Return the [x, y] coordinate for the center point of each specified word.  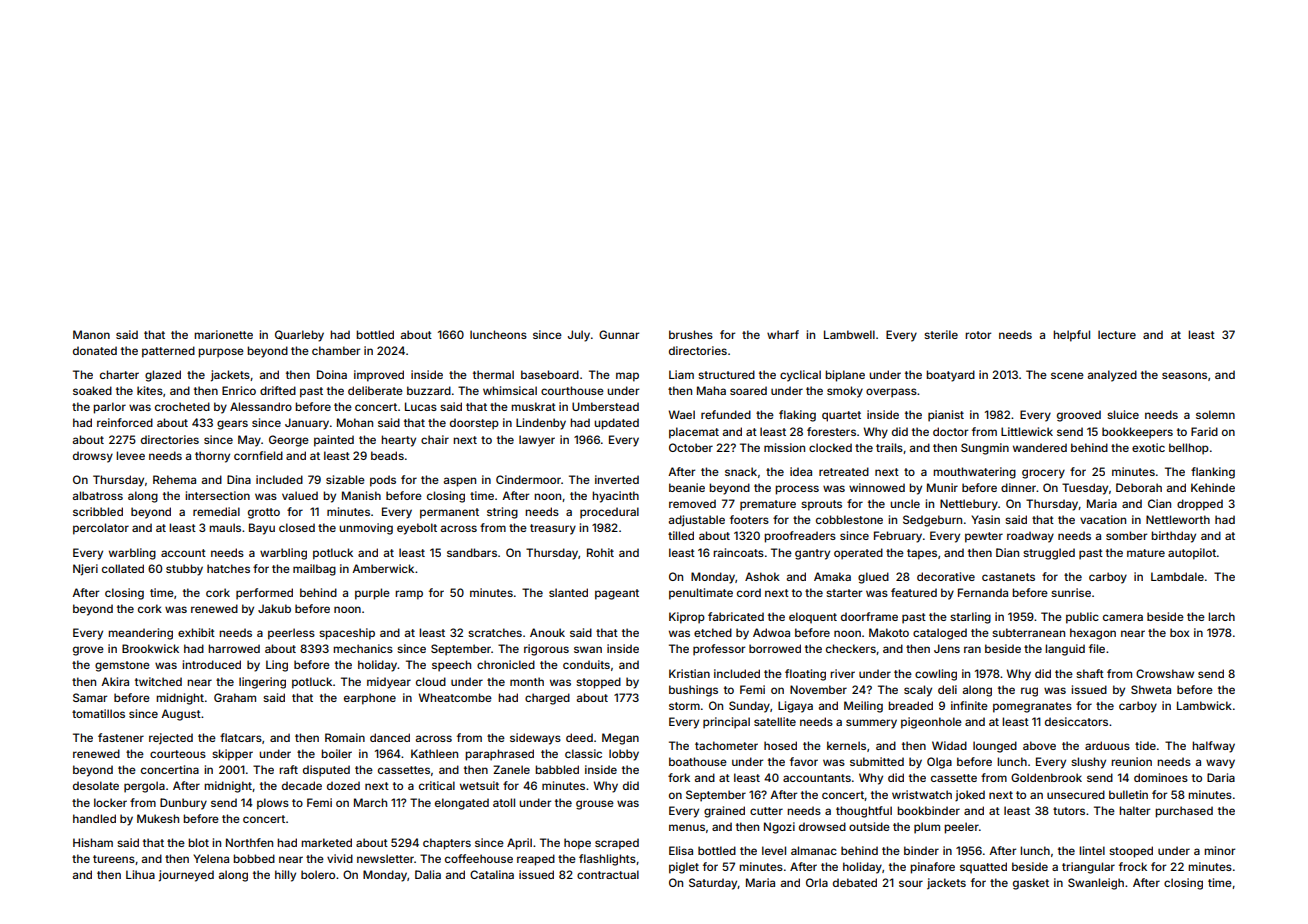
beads [387, 455]
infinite [969, 705]
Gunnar [619, 334]
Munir [942, 487]
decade [302, 785]
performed [264, 594]
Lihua [140, 874]
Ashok [762, 576]
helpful [1071, 336]
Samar [90, 697]
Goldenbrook [1046, 777]
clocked [830, 447]
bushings [693, 691]
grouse [595, 805]
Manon [91, 334]
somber [1126, 535]
